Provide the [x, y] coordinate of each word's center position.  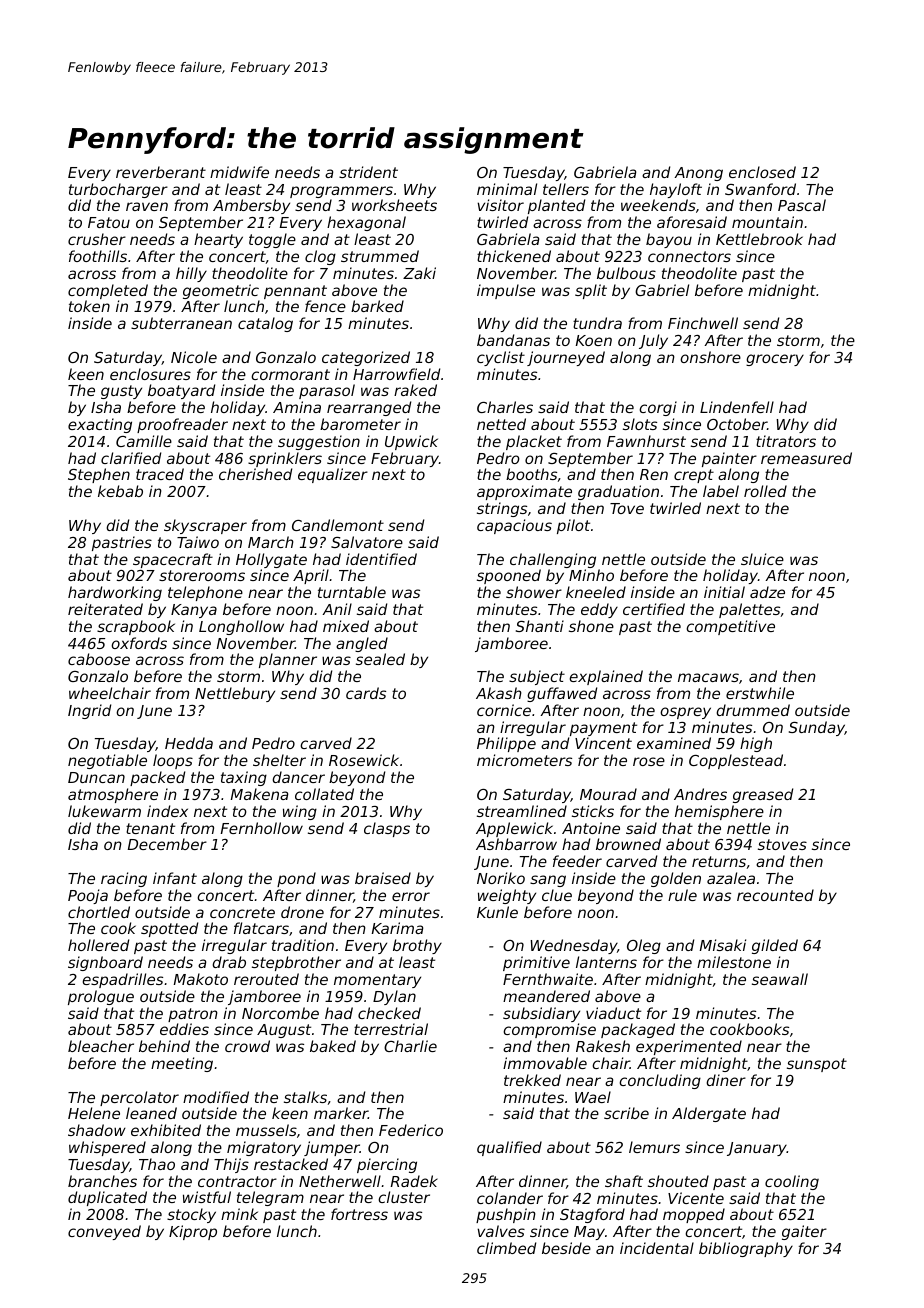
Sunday [817, 728]
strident [368, 172]
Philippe [506, 744]
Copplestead [736, 761]
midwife [239, 172]
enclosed [762, 172]
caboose [99, 659]
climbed [506, 1248]
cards [366, 693]
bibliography [746, 1249]
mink [239, 1214]
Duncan [96, 777]
